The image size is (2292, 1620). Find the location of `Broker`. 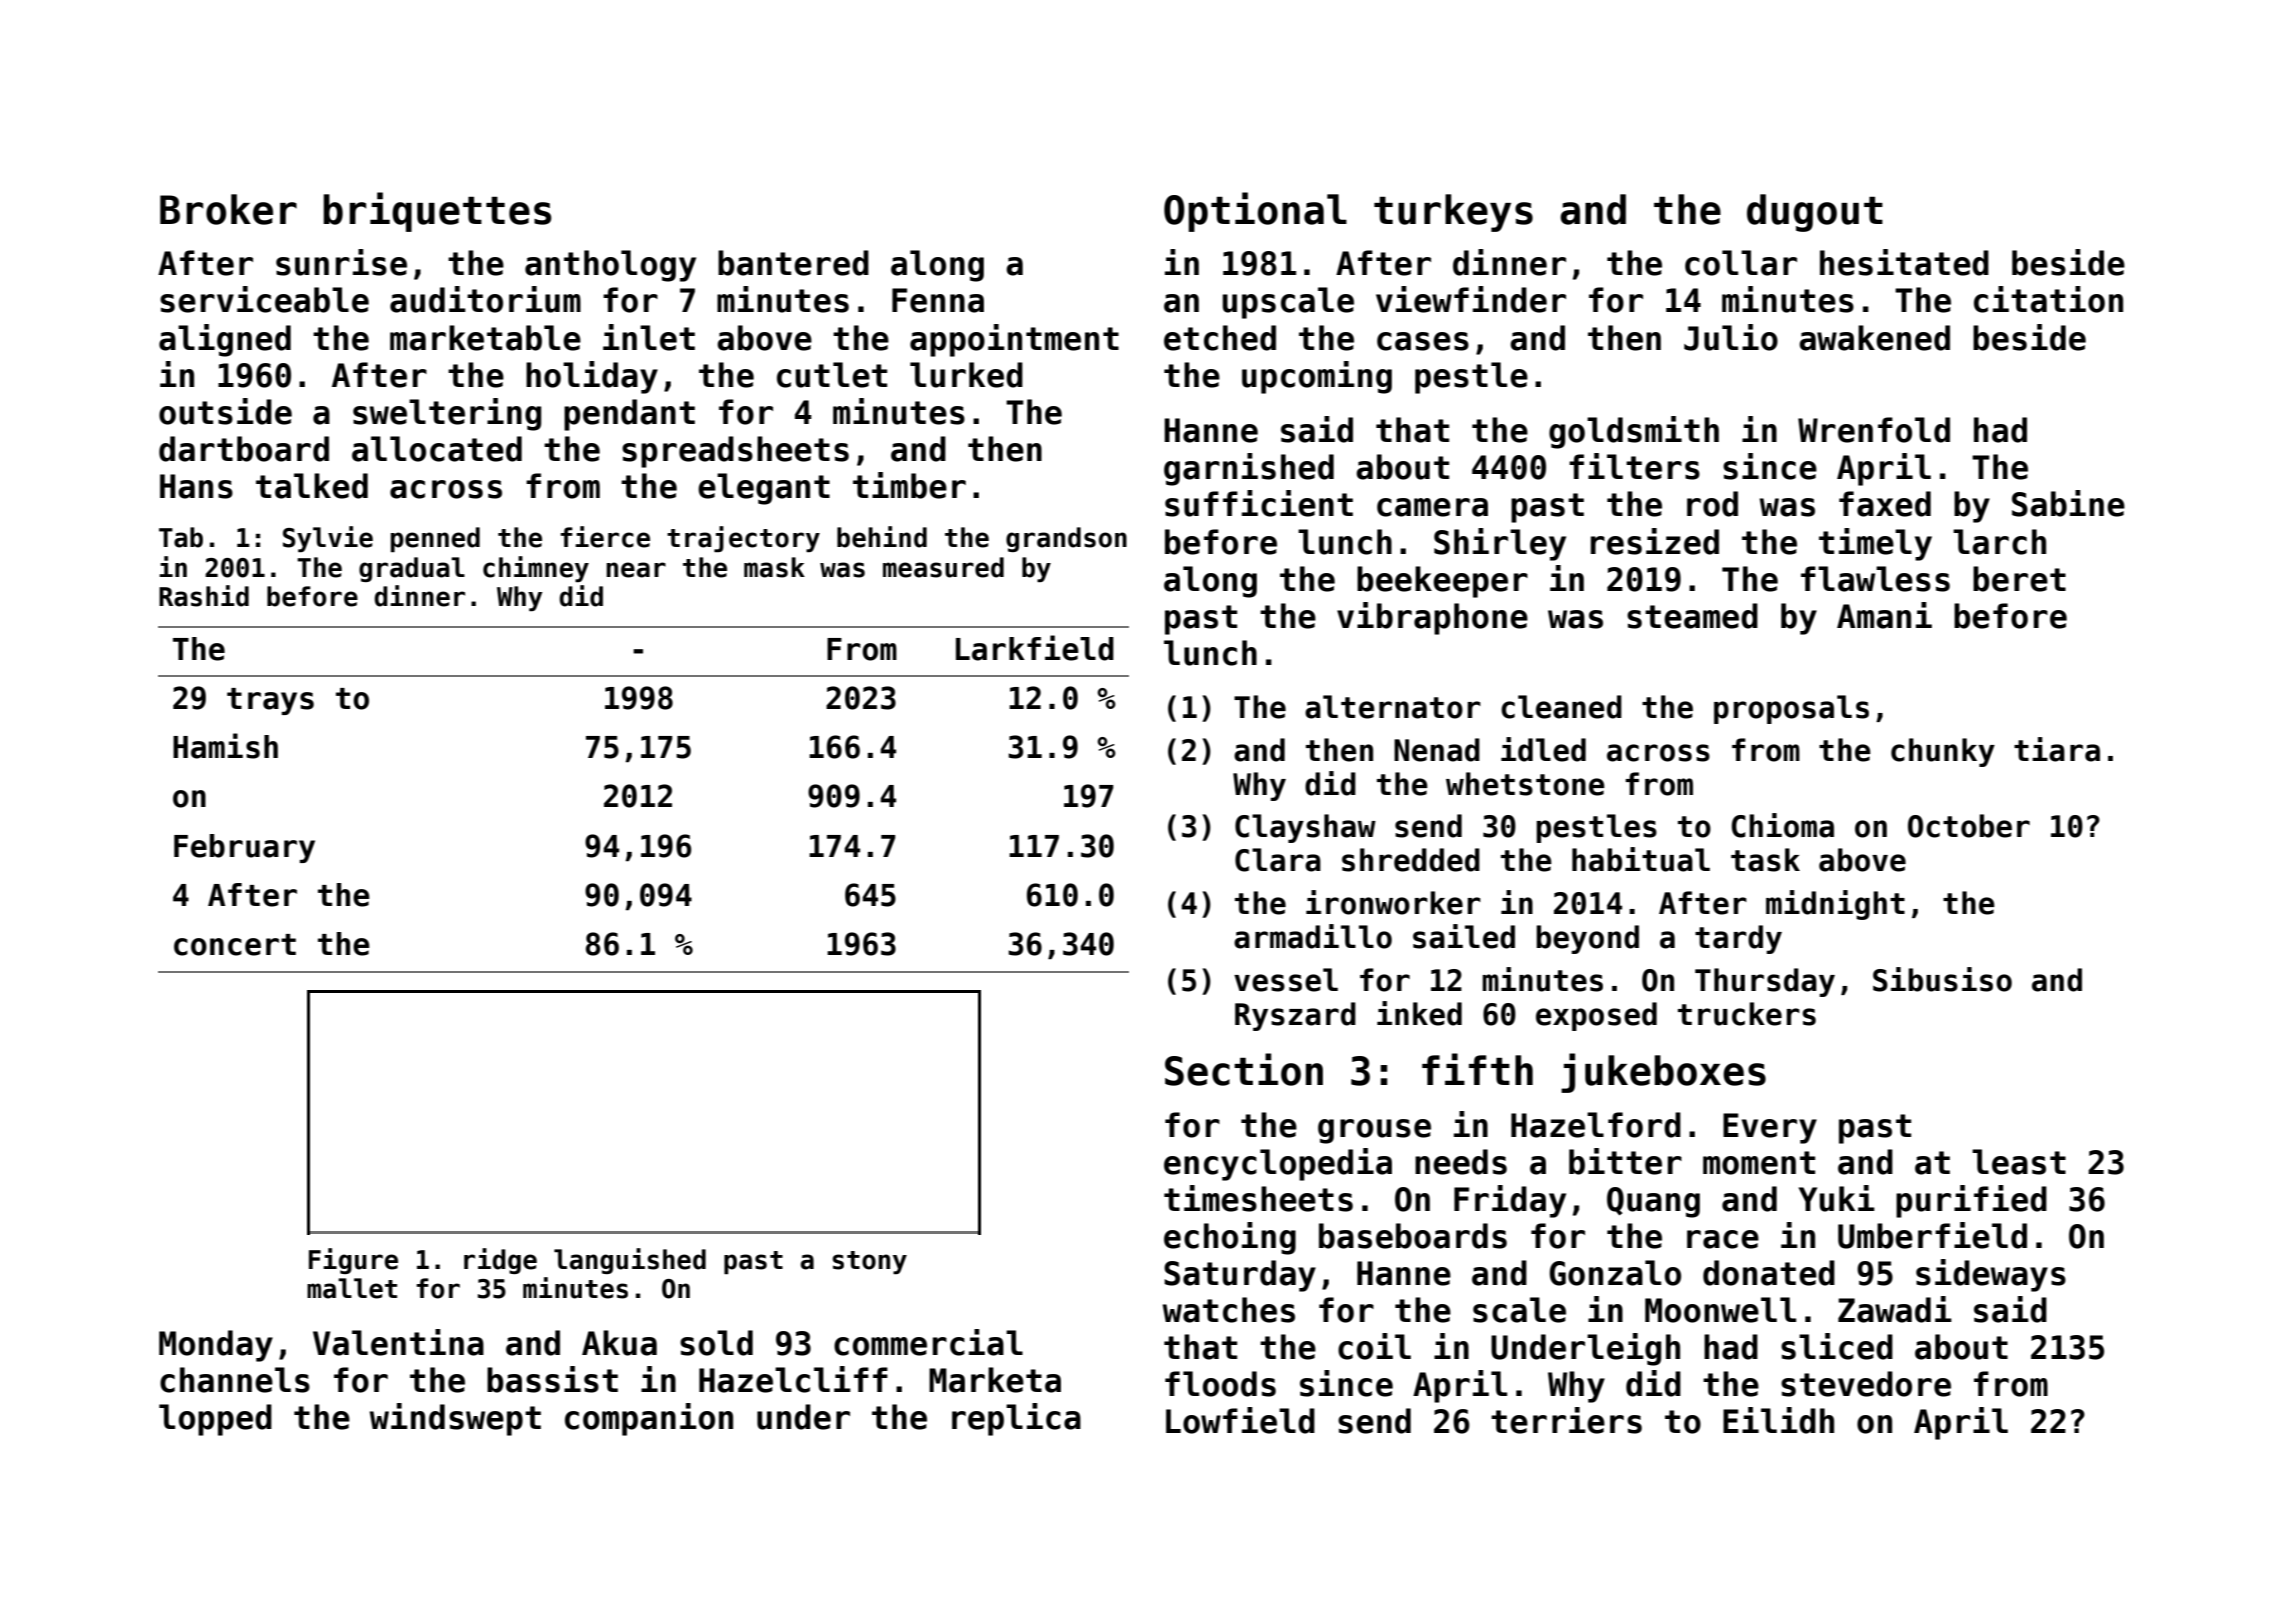

Broker is located at coordinates (228, 209).
